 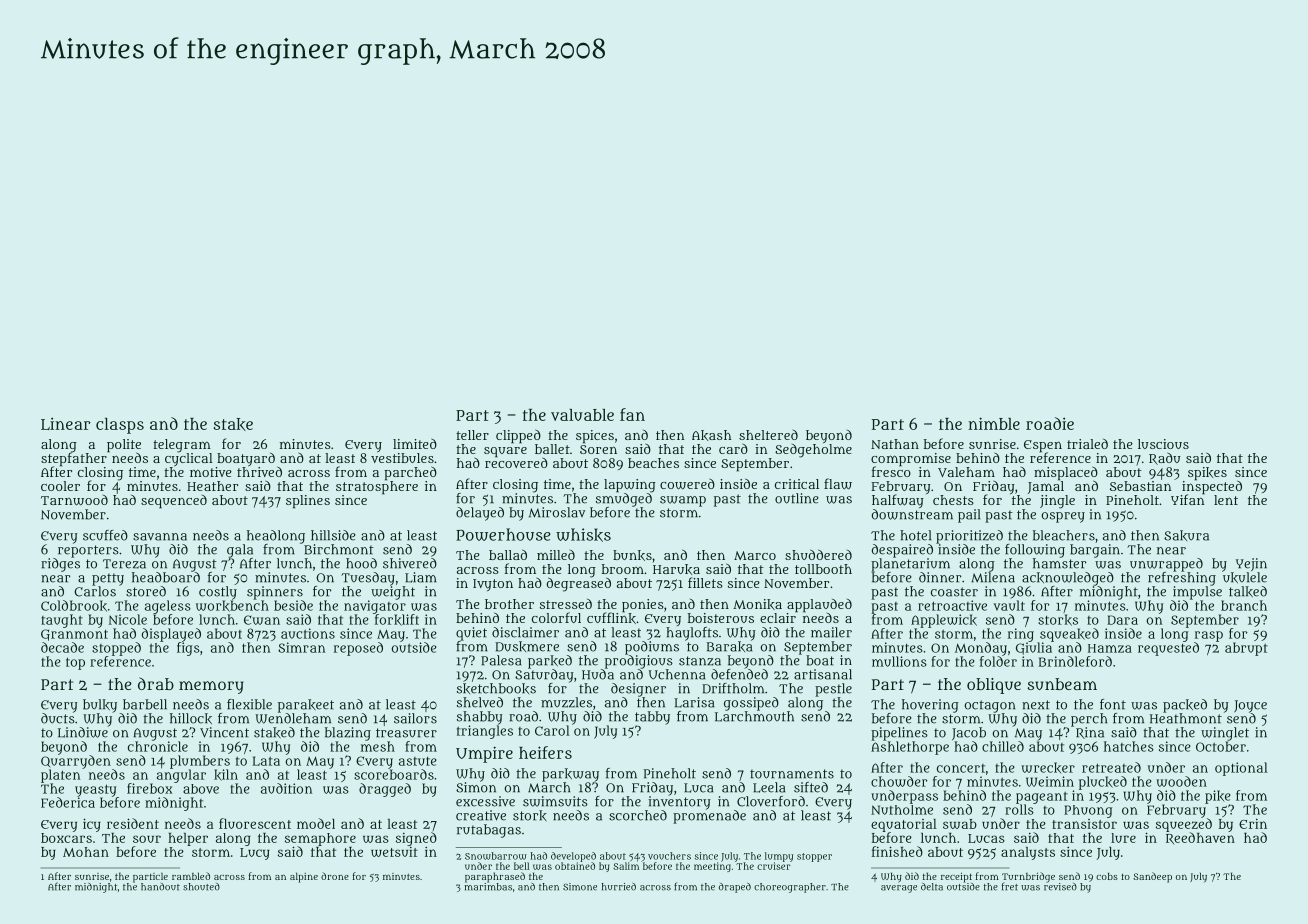 I want to click on Milena, so click(x=993, y=577).
